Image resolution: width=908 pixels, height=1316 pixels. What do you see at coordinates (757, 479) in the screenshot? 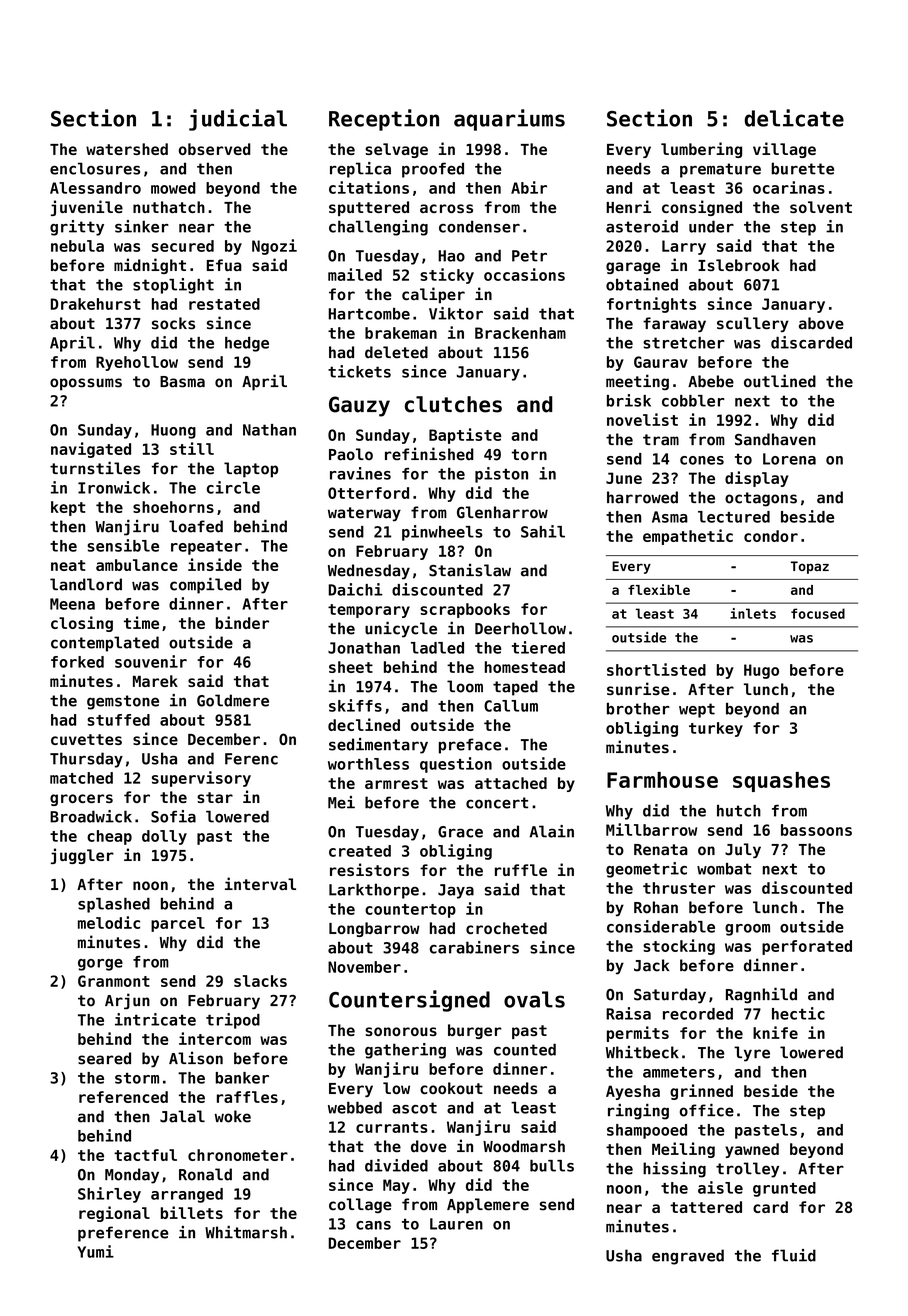
I see `display` at bounding box center [757, 479].
